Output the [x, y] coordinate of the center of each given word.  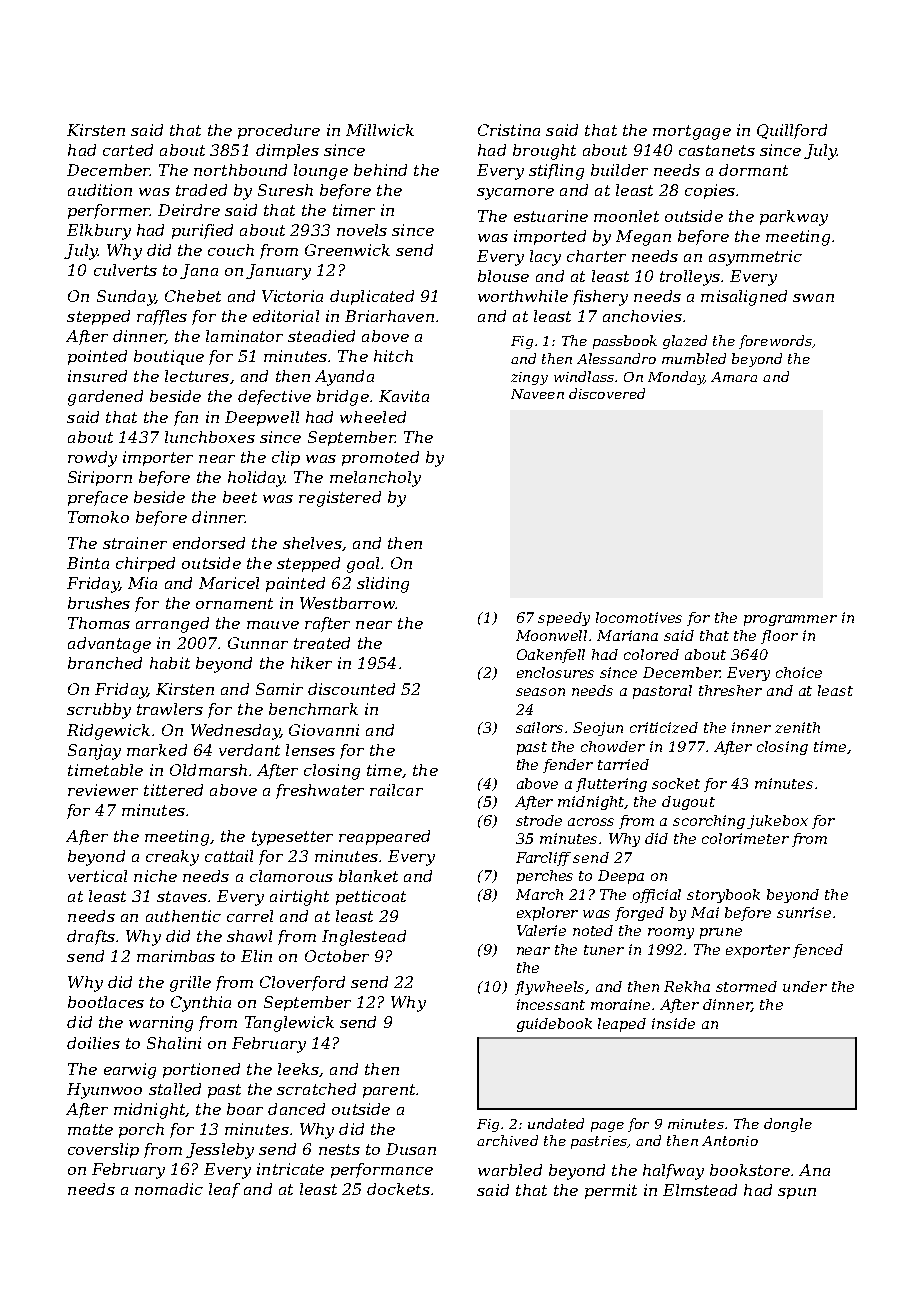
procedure [279, 131]
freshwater [320, 791]
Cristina [509, 130]
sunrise [804, 912]
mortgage [692, 132]
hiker [311, 663]
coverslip [103, 1150]
